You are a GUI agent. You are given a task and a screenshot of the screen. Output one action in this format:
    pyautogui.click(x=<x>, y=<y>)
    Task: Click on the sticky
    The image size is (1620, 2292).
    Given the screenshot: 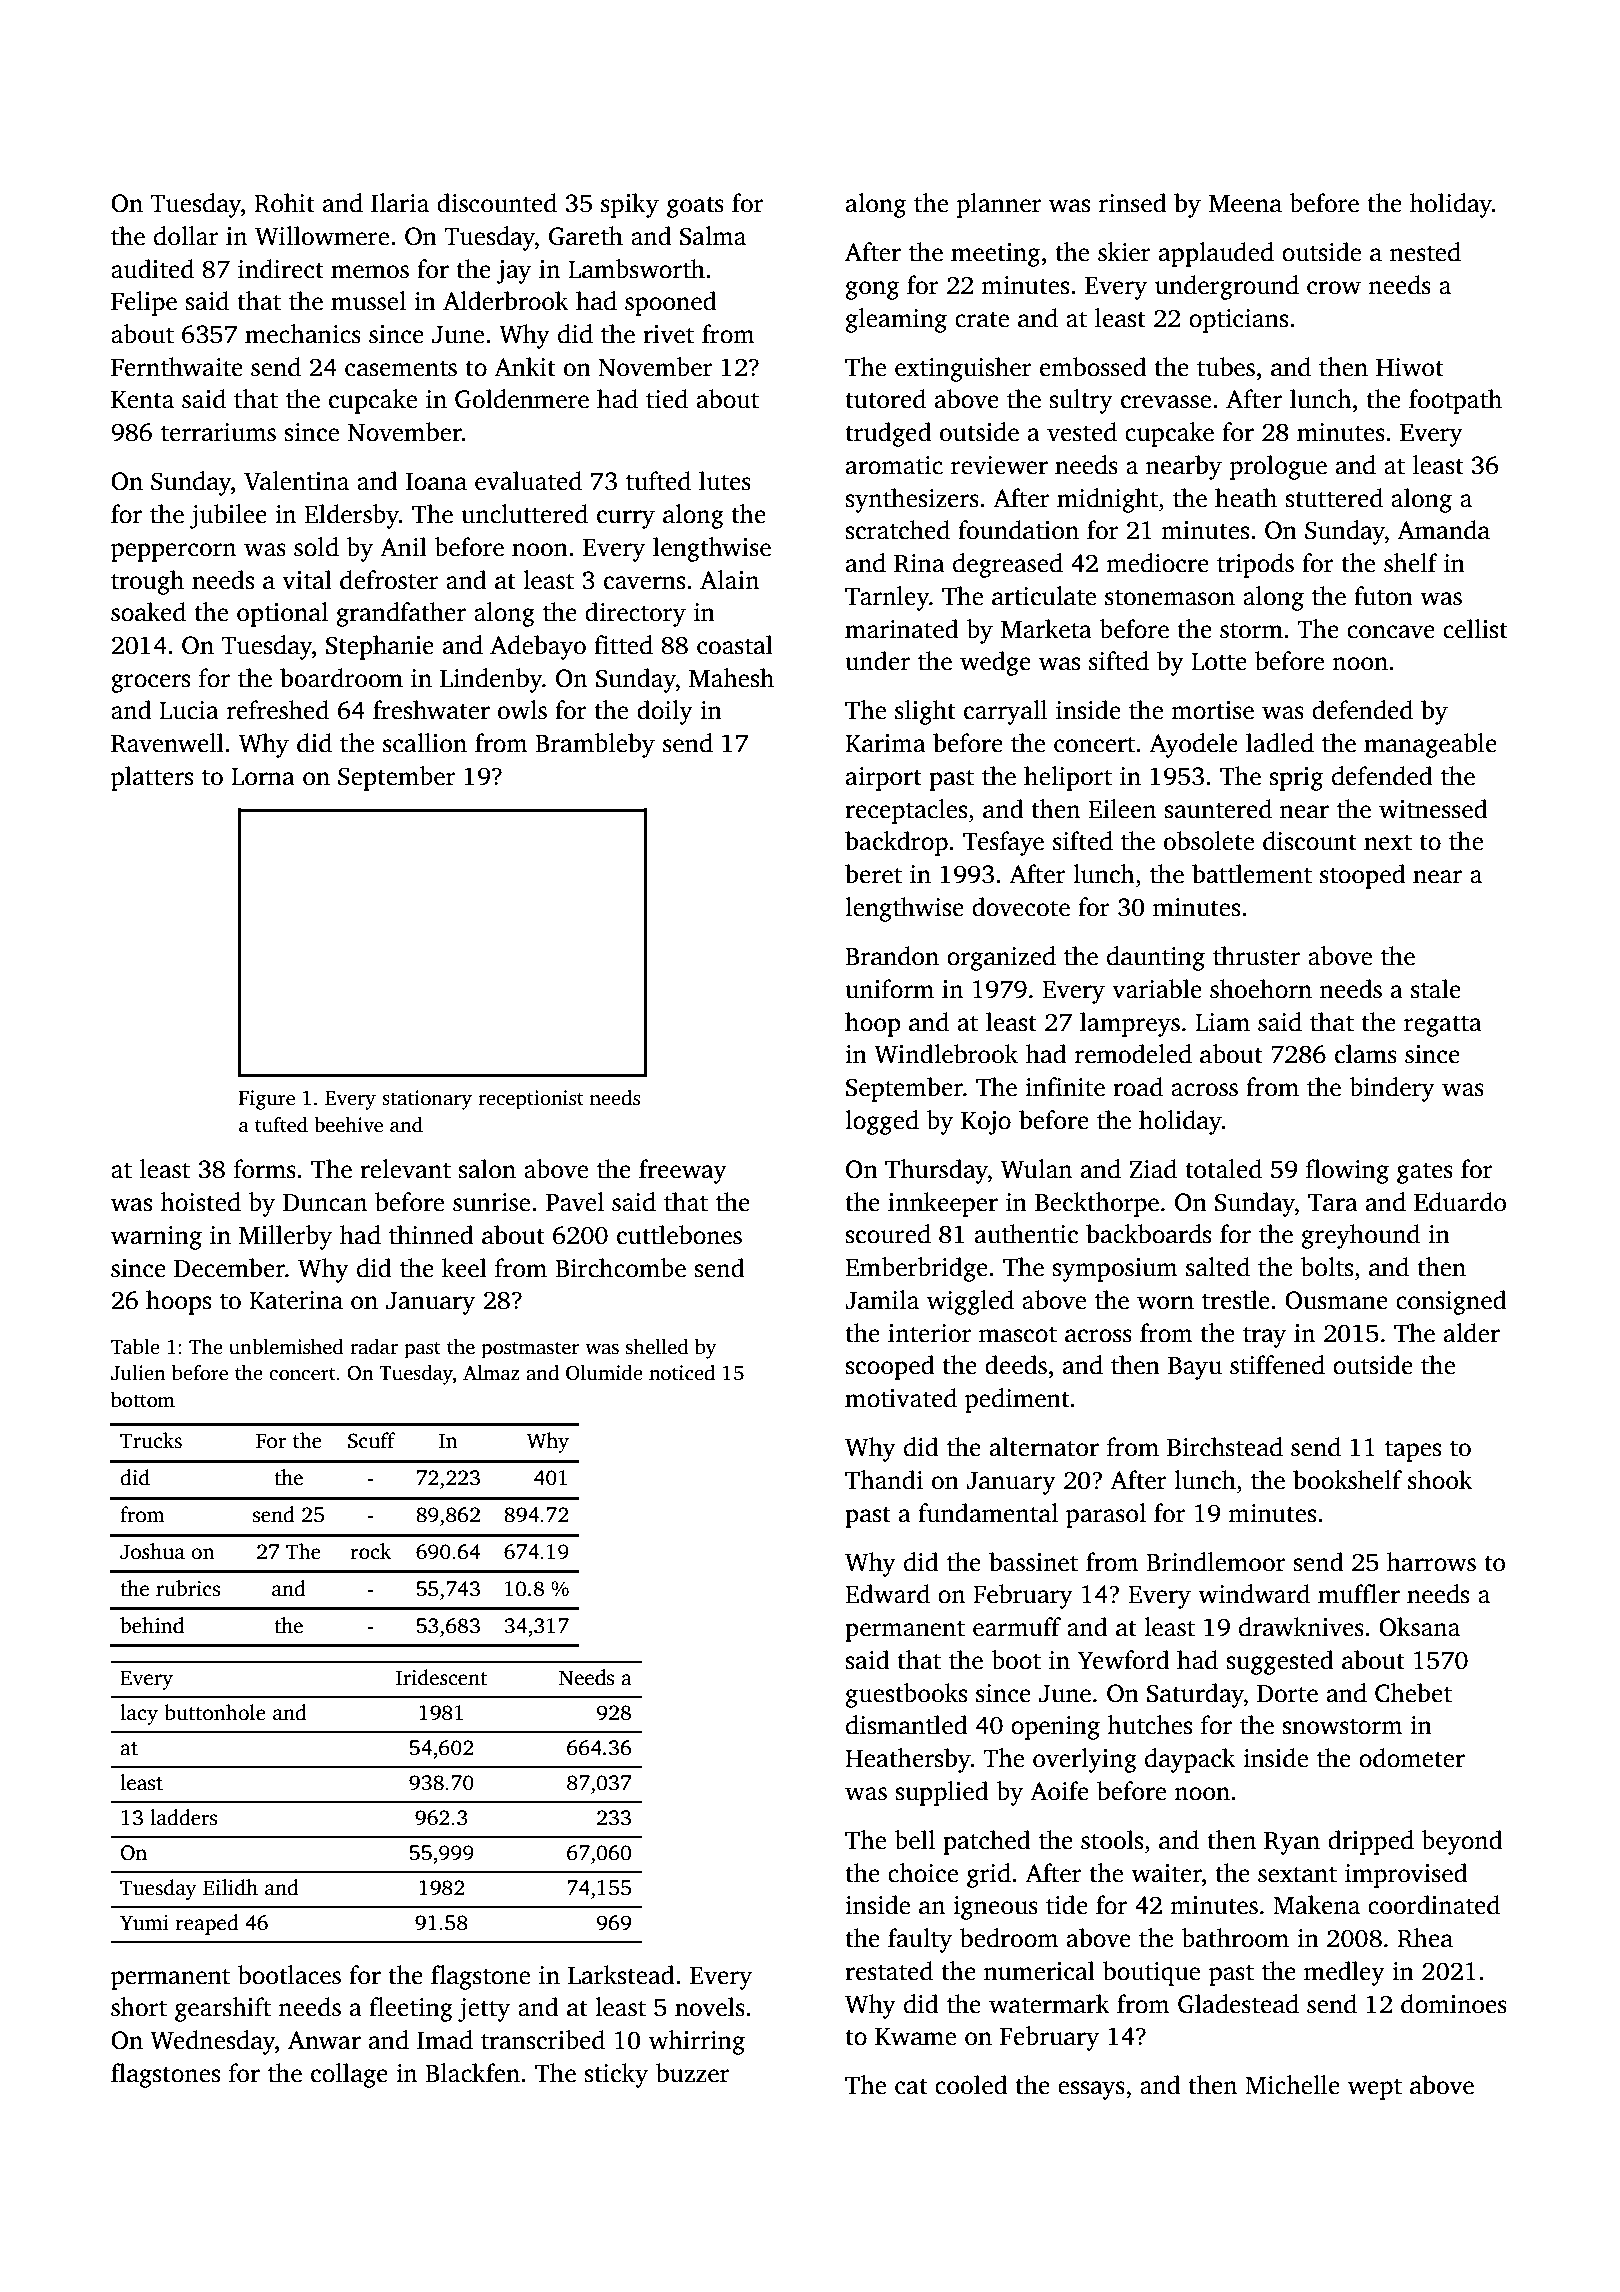 What is the action you would take?
    pyautogui.click(x=616, y=2075)
